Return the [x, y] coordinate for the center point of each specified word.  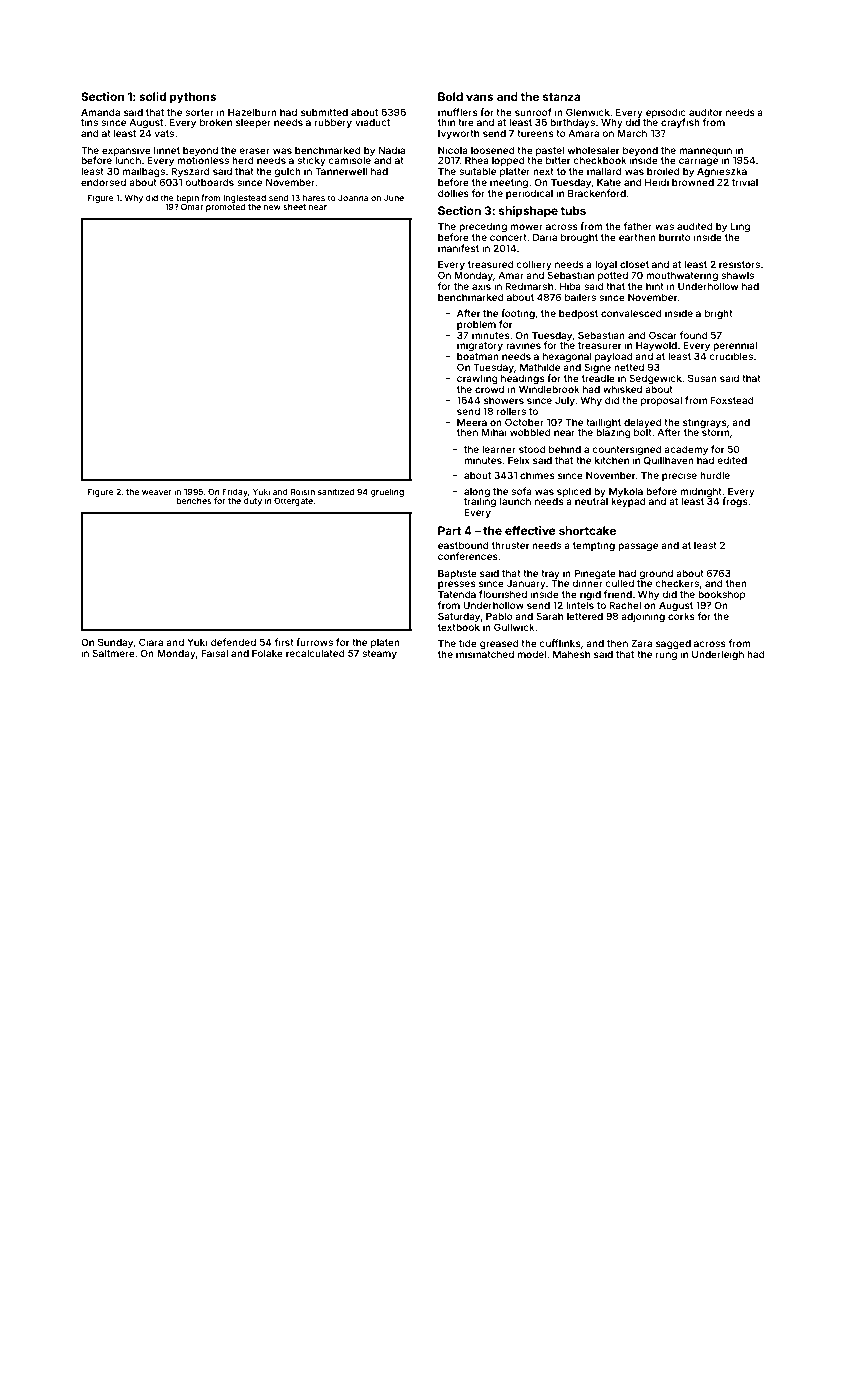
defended [233, 642]
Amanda [100, 112]
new [272, 207]
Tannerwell [341, 171]
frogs [735, 502]
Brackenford [597, 193]
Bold [450, 96]
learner [499, 449]
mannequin [705, 151]
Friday [235, 492]
